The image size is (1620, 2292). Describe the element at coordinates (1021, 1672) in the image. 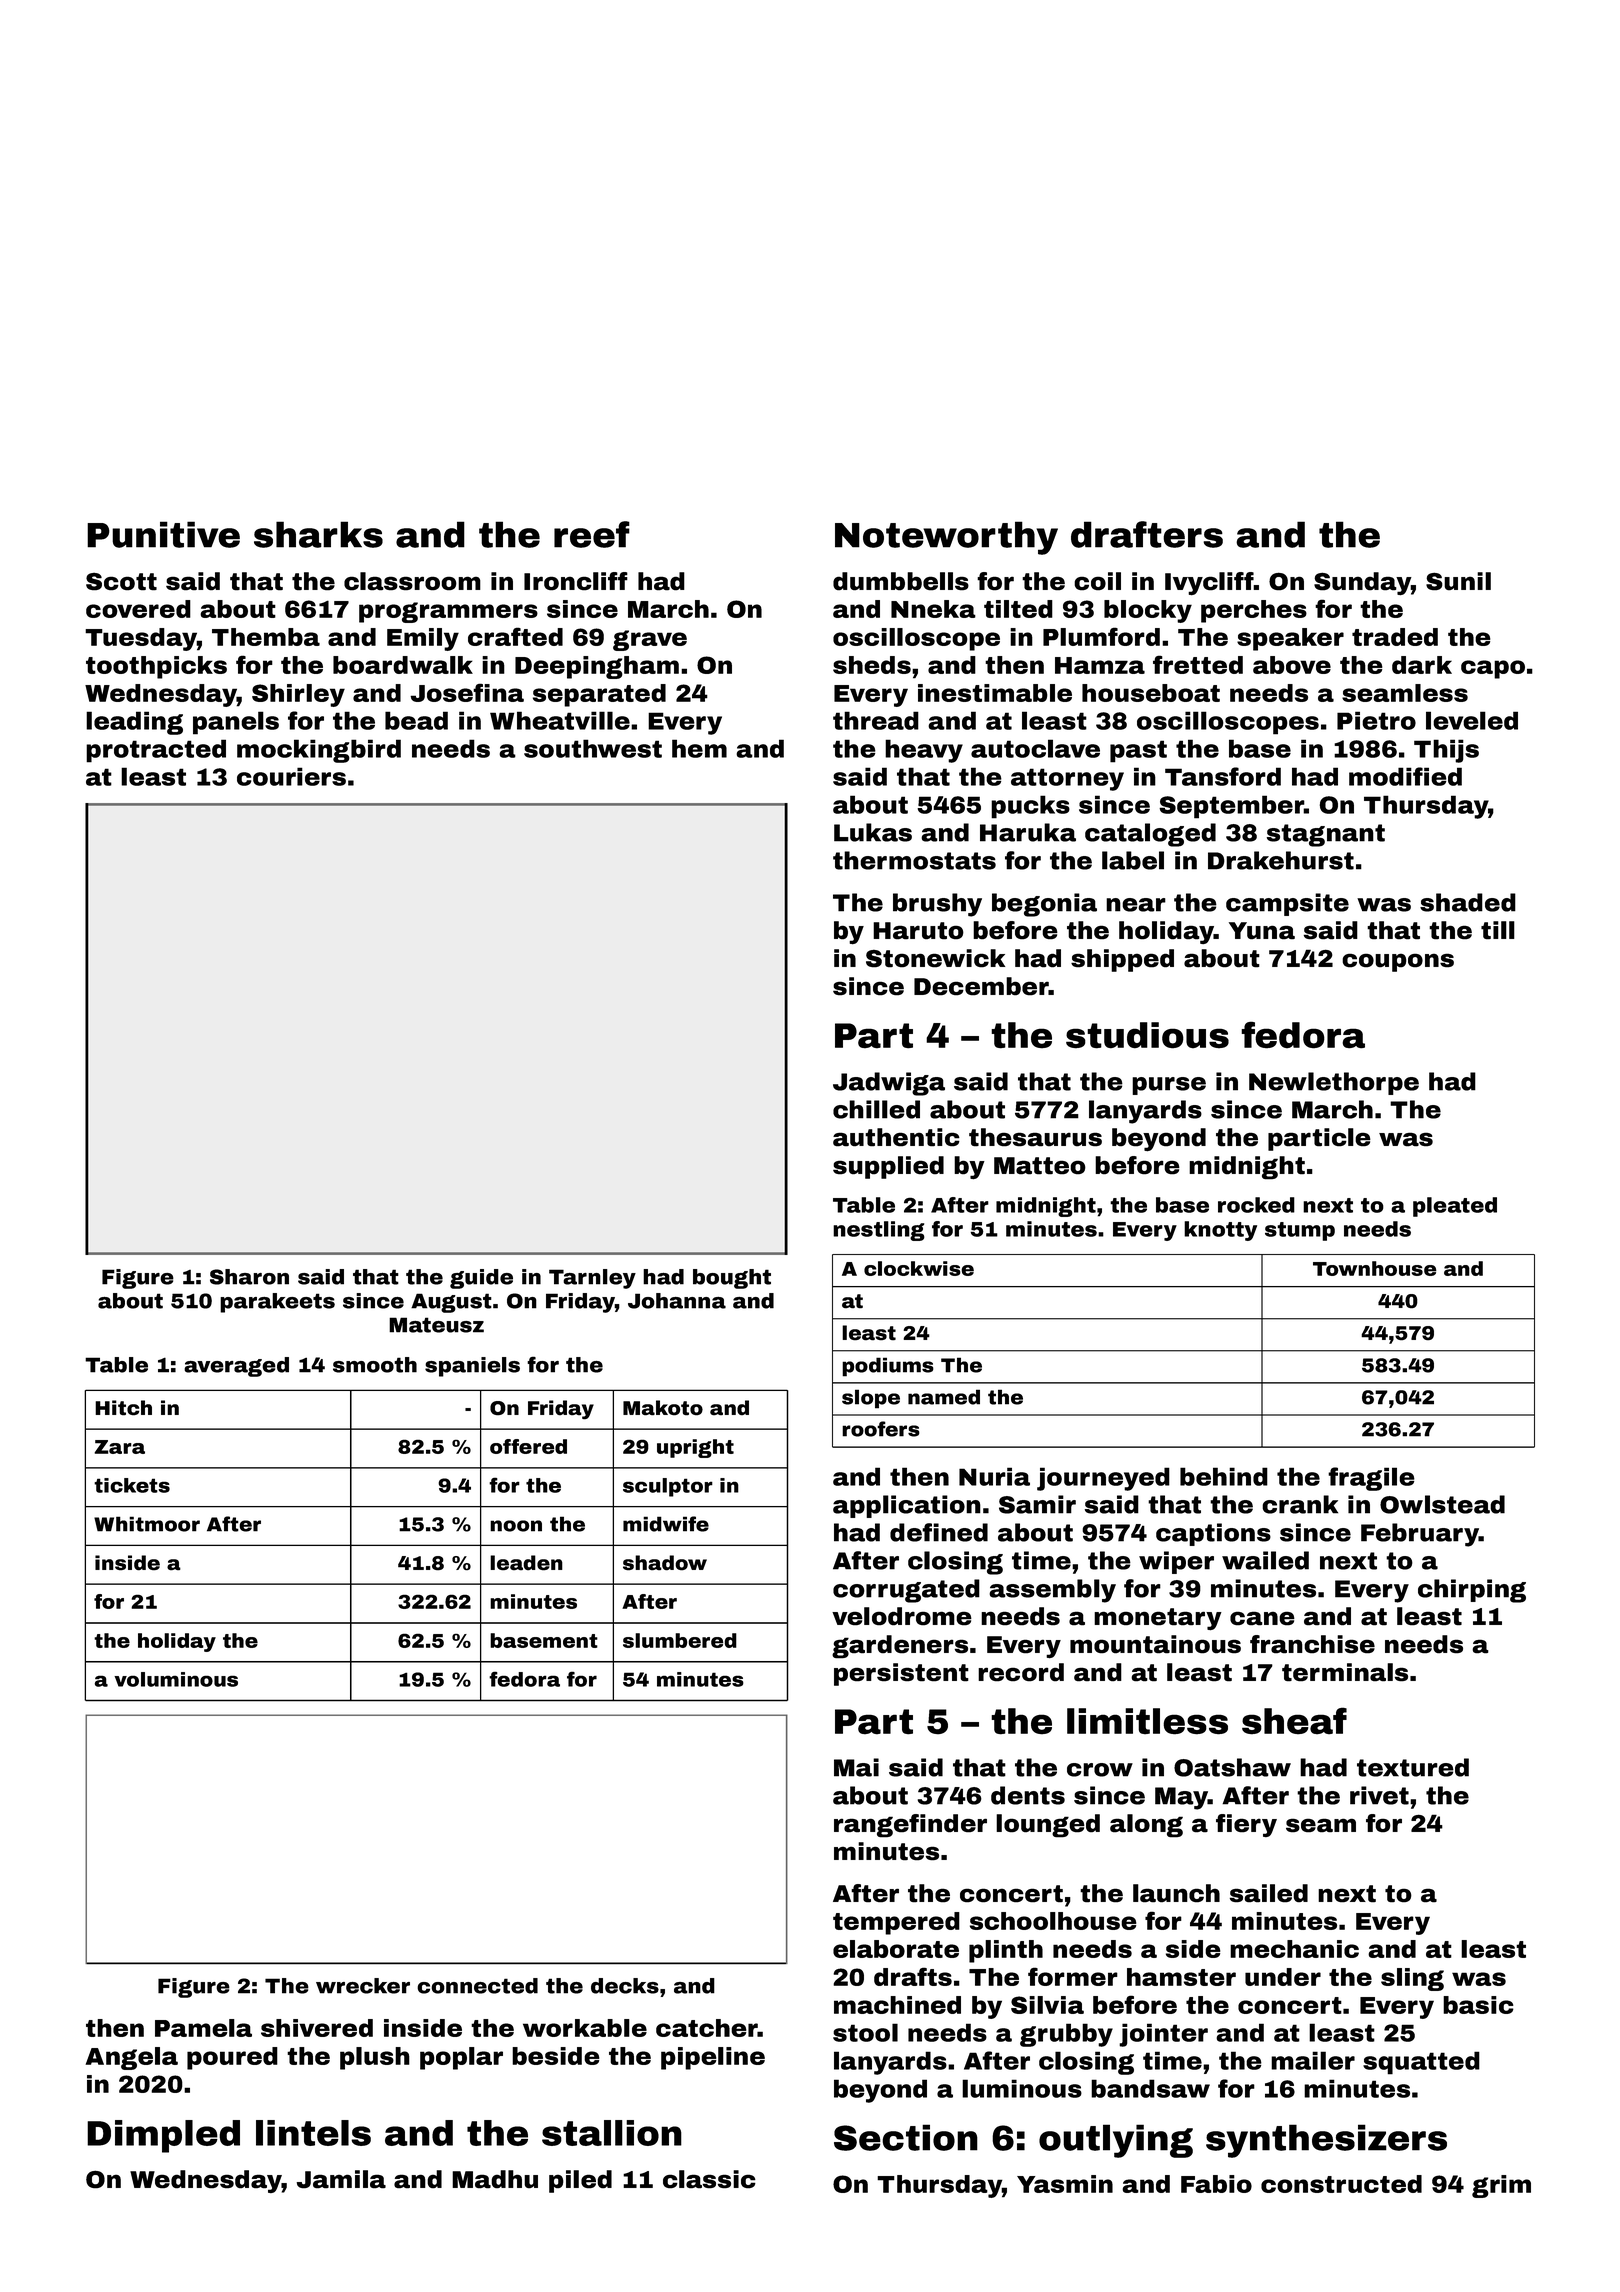

I see `record` at that location.
